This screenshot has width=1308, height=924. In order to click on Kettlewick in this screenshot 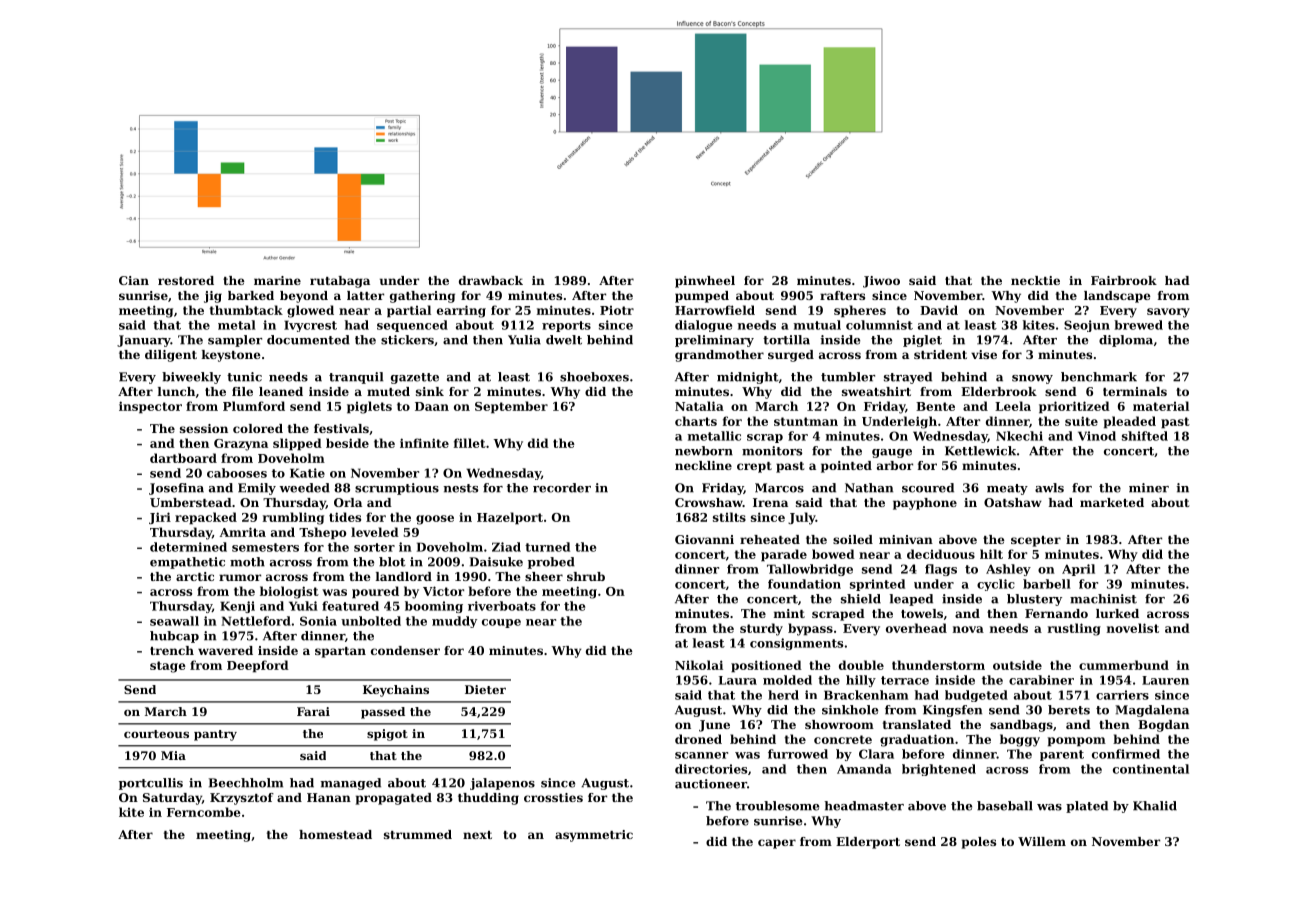, I will do `click(980, 451)`.
